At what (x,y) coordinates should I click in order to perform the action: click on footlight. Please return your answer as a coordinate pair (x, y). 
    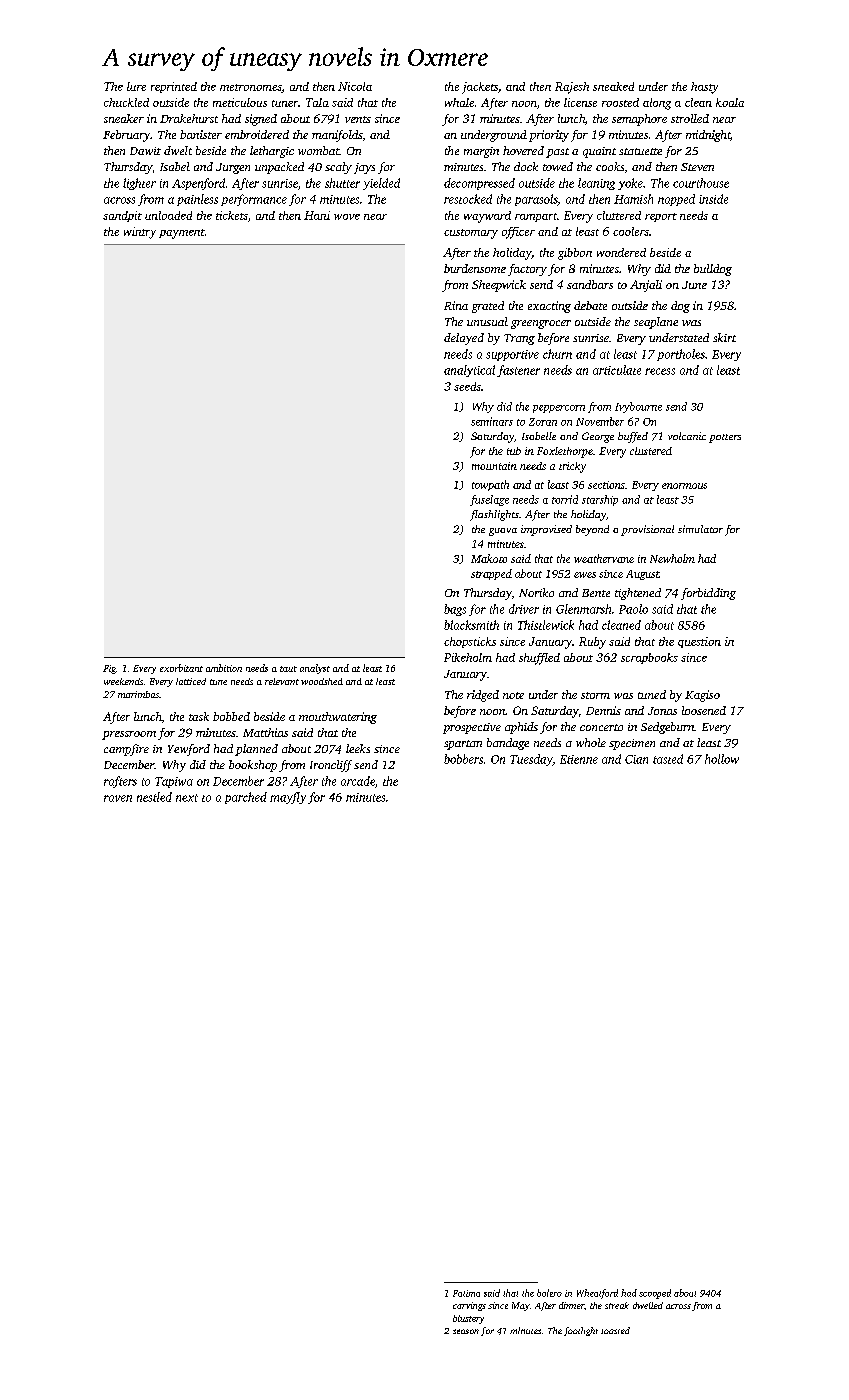
    Looking at the image, I should click on (581, 1331).
